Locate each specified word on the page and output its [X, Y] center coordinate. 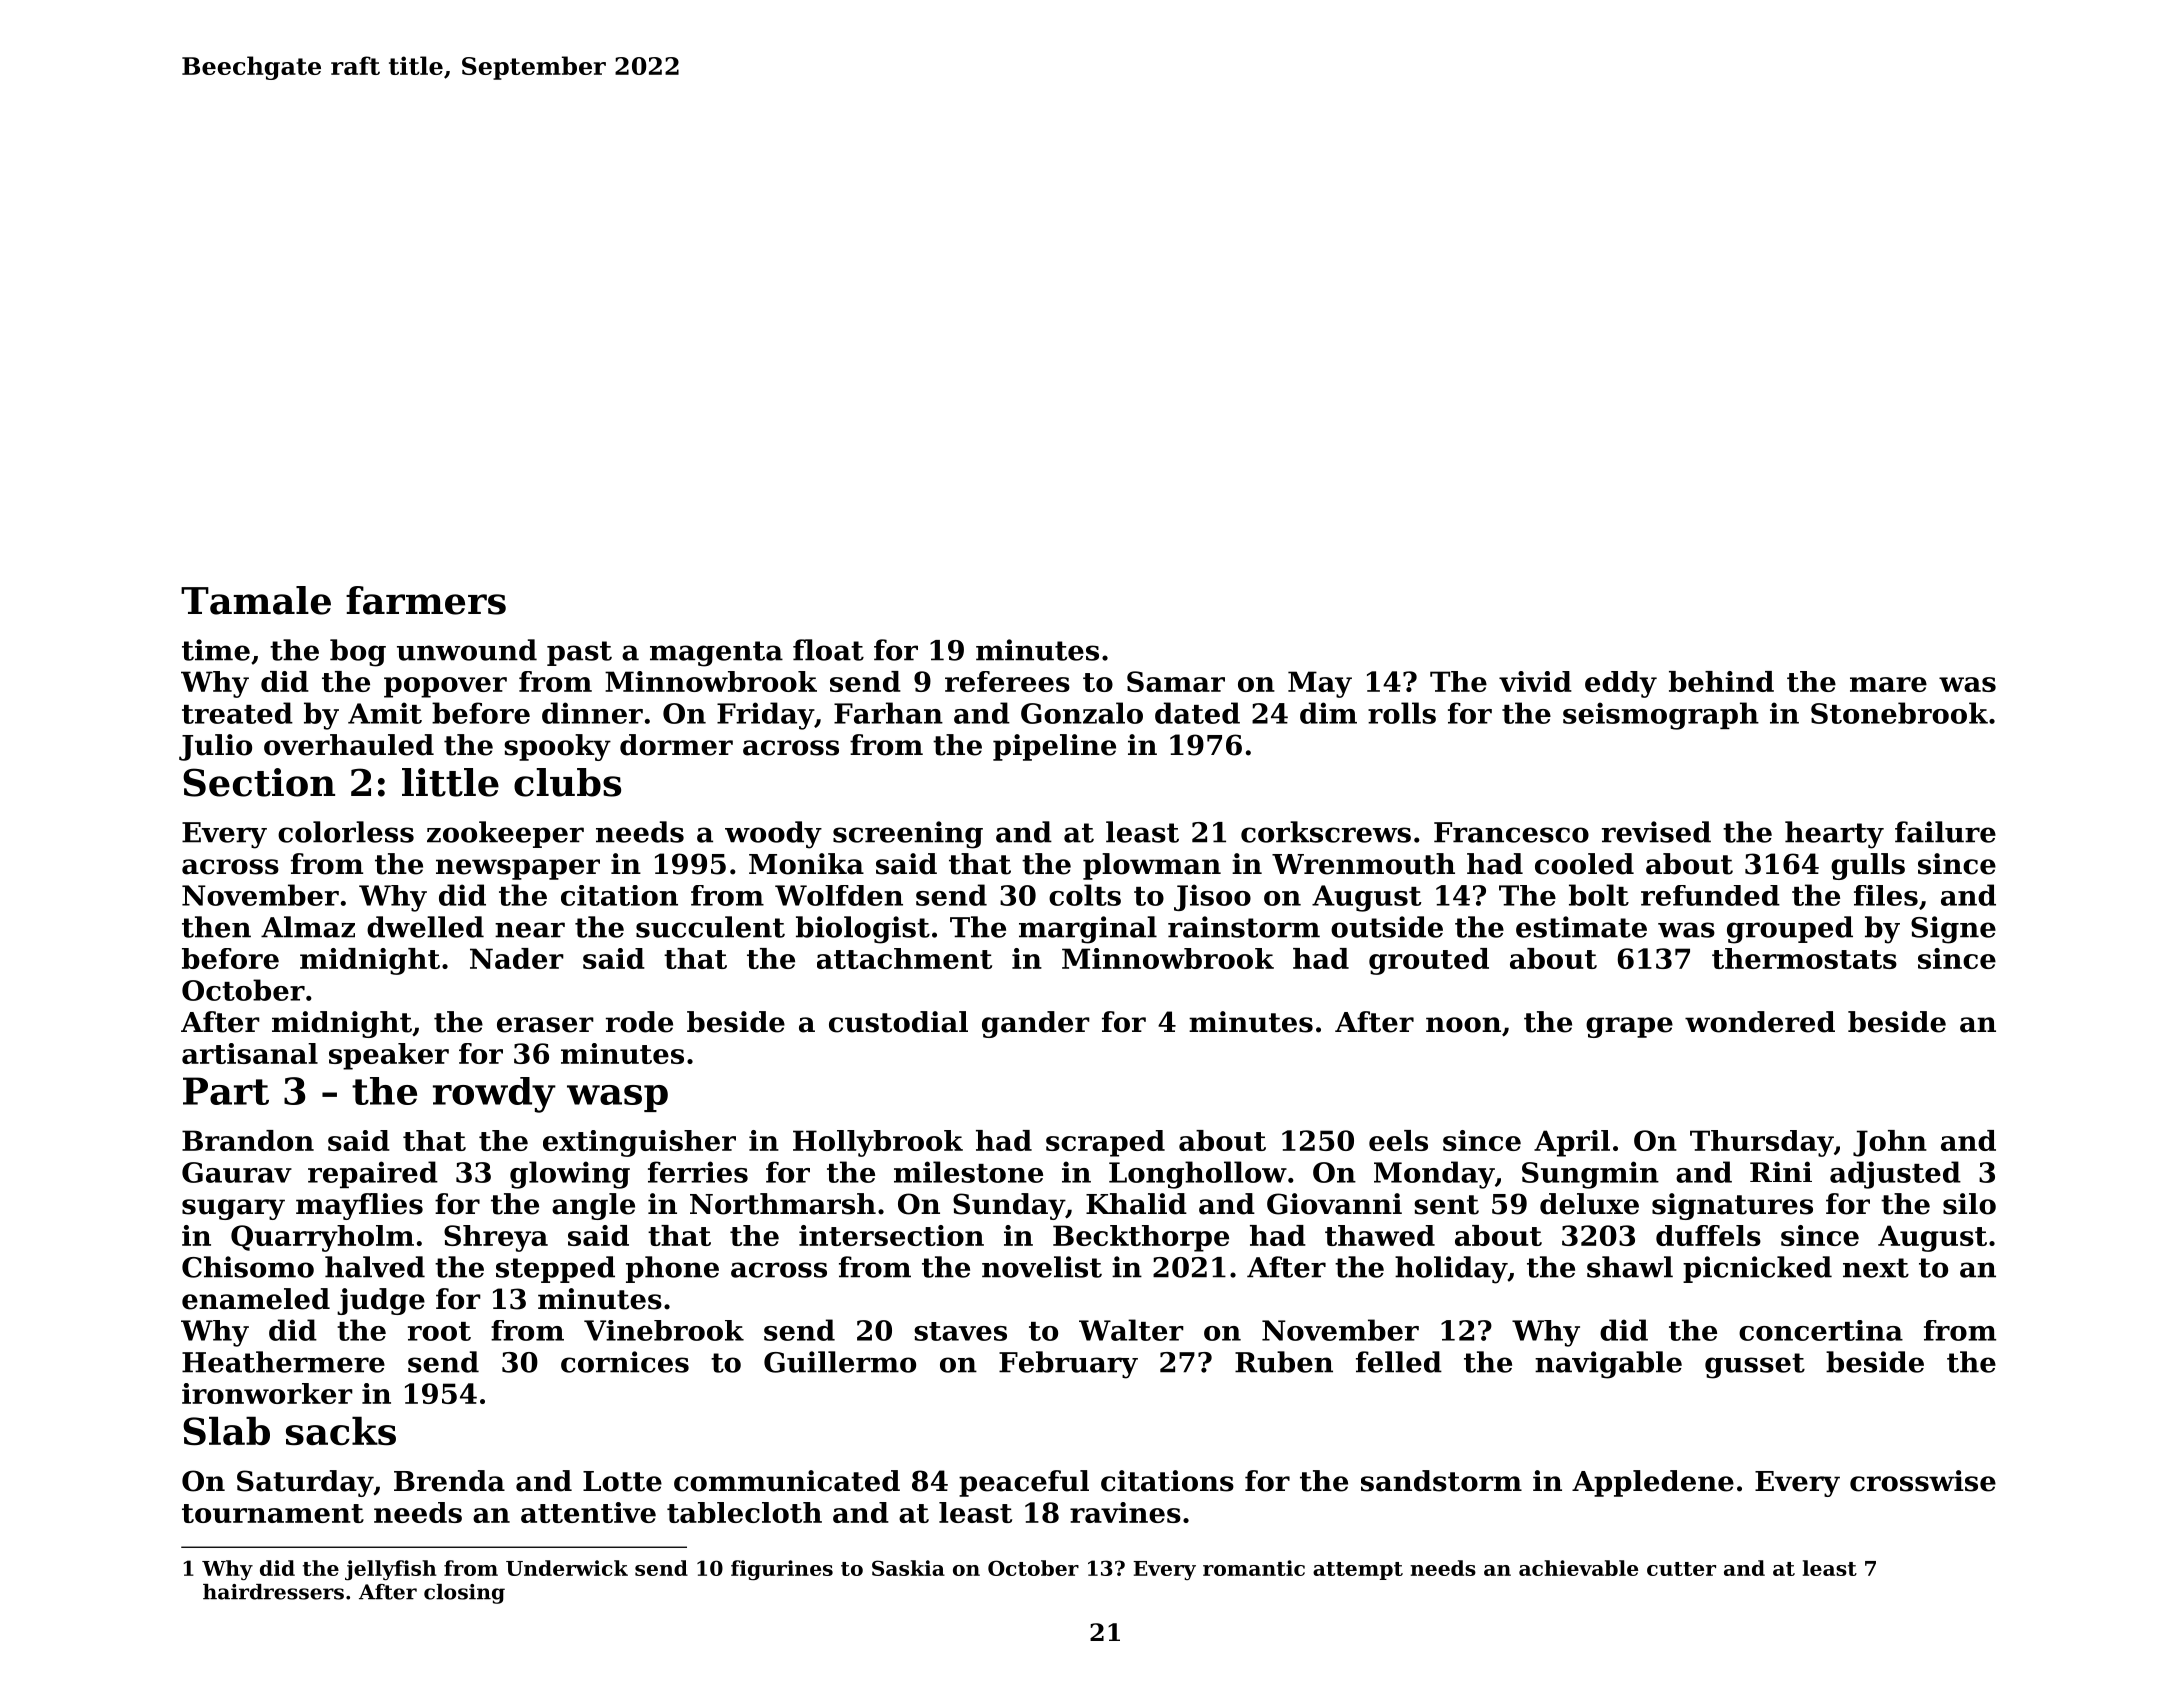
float [828, 650]
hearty [1834, 835]
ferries [698, 1172]
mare [1888, 684]
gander [1036, 1024]
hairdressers [273, 1592]
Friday [765, 716]
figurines [782, 1570]
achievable [1578, 1568]
